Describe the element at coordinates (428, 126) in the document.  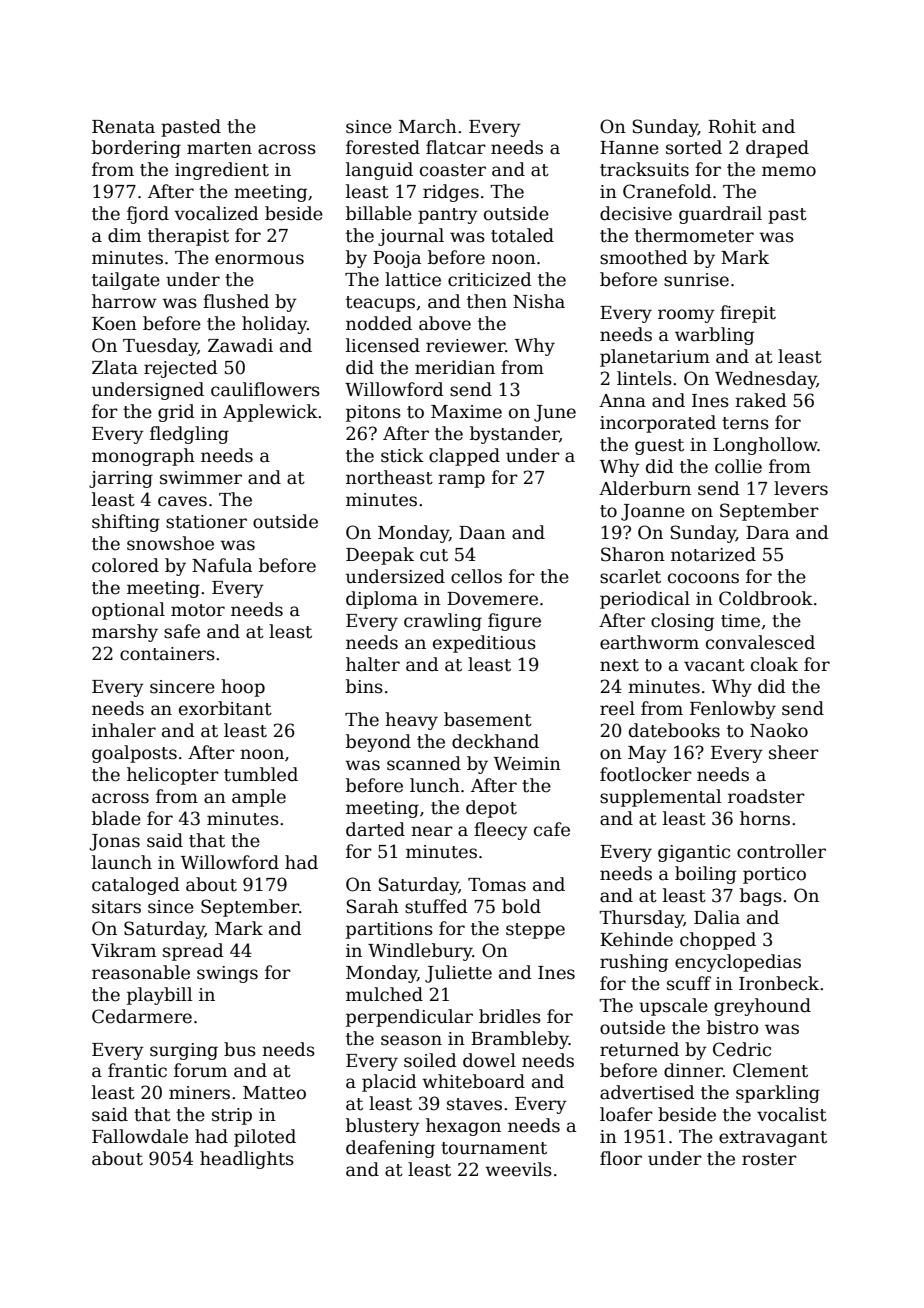
I see `March` at that location.
